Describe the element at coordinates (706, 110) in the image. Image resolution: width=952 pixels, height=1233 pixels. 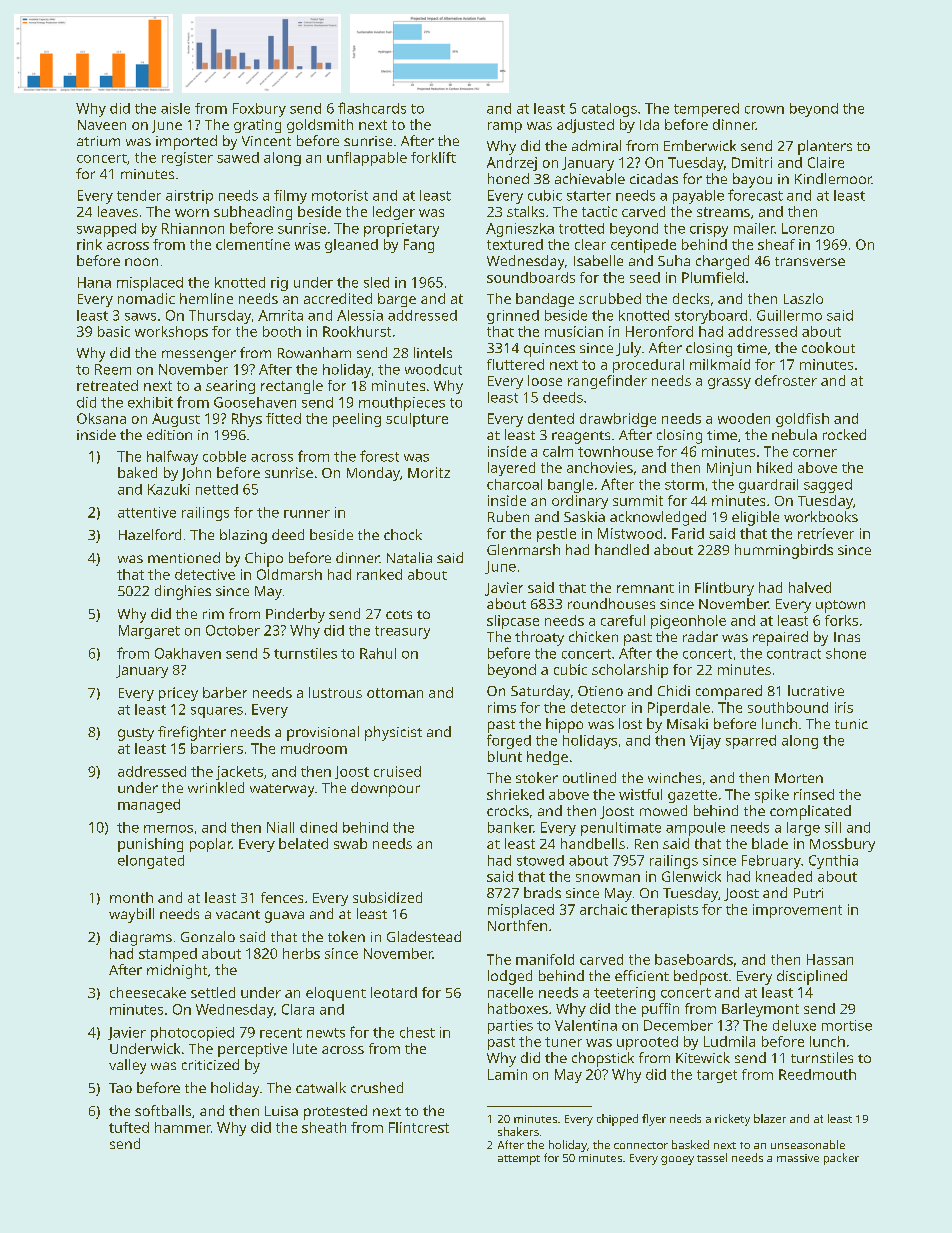
I see `tempered` at that location.
